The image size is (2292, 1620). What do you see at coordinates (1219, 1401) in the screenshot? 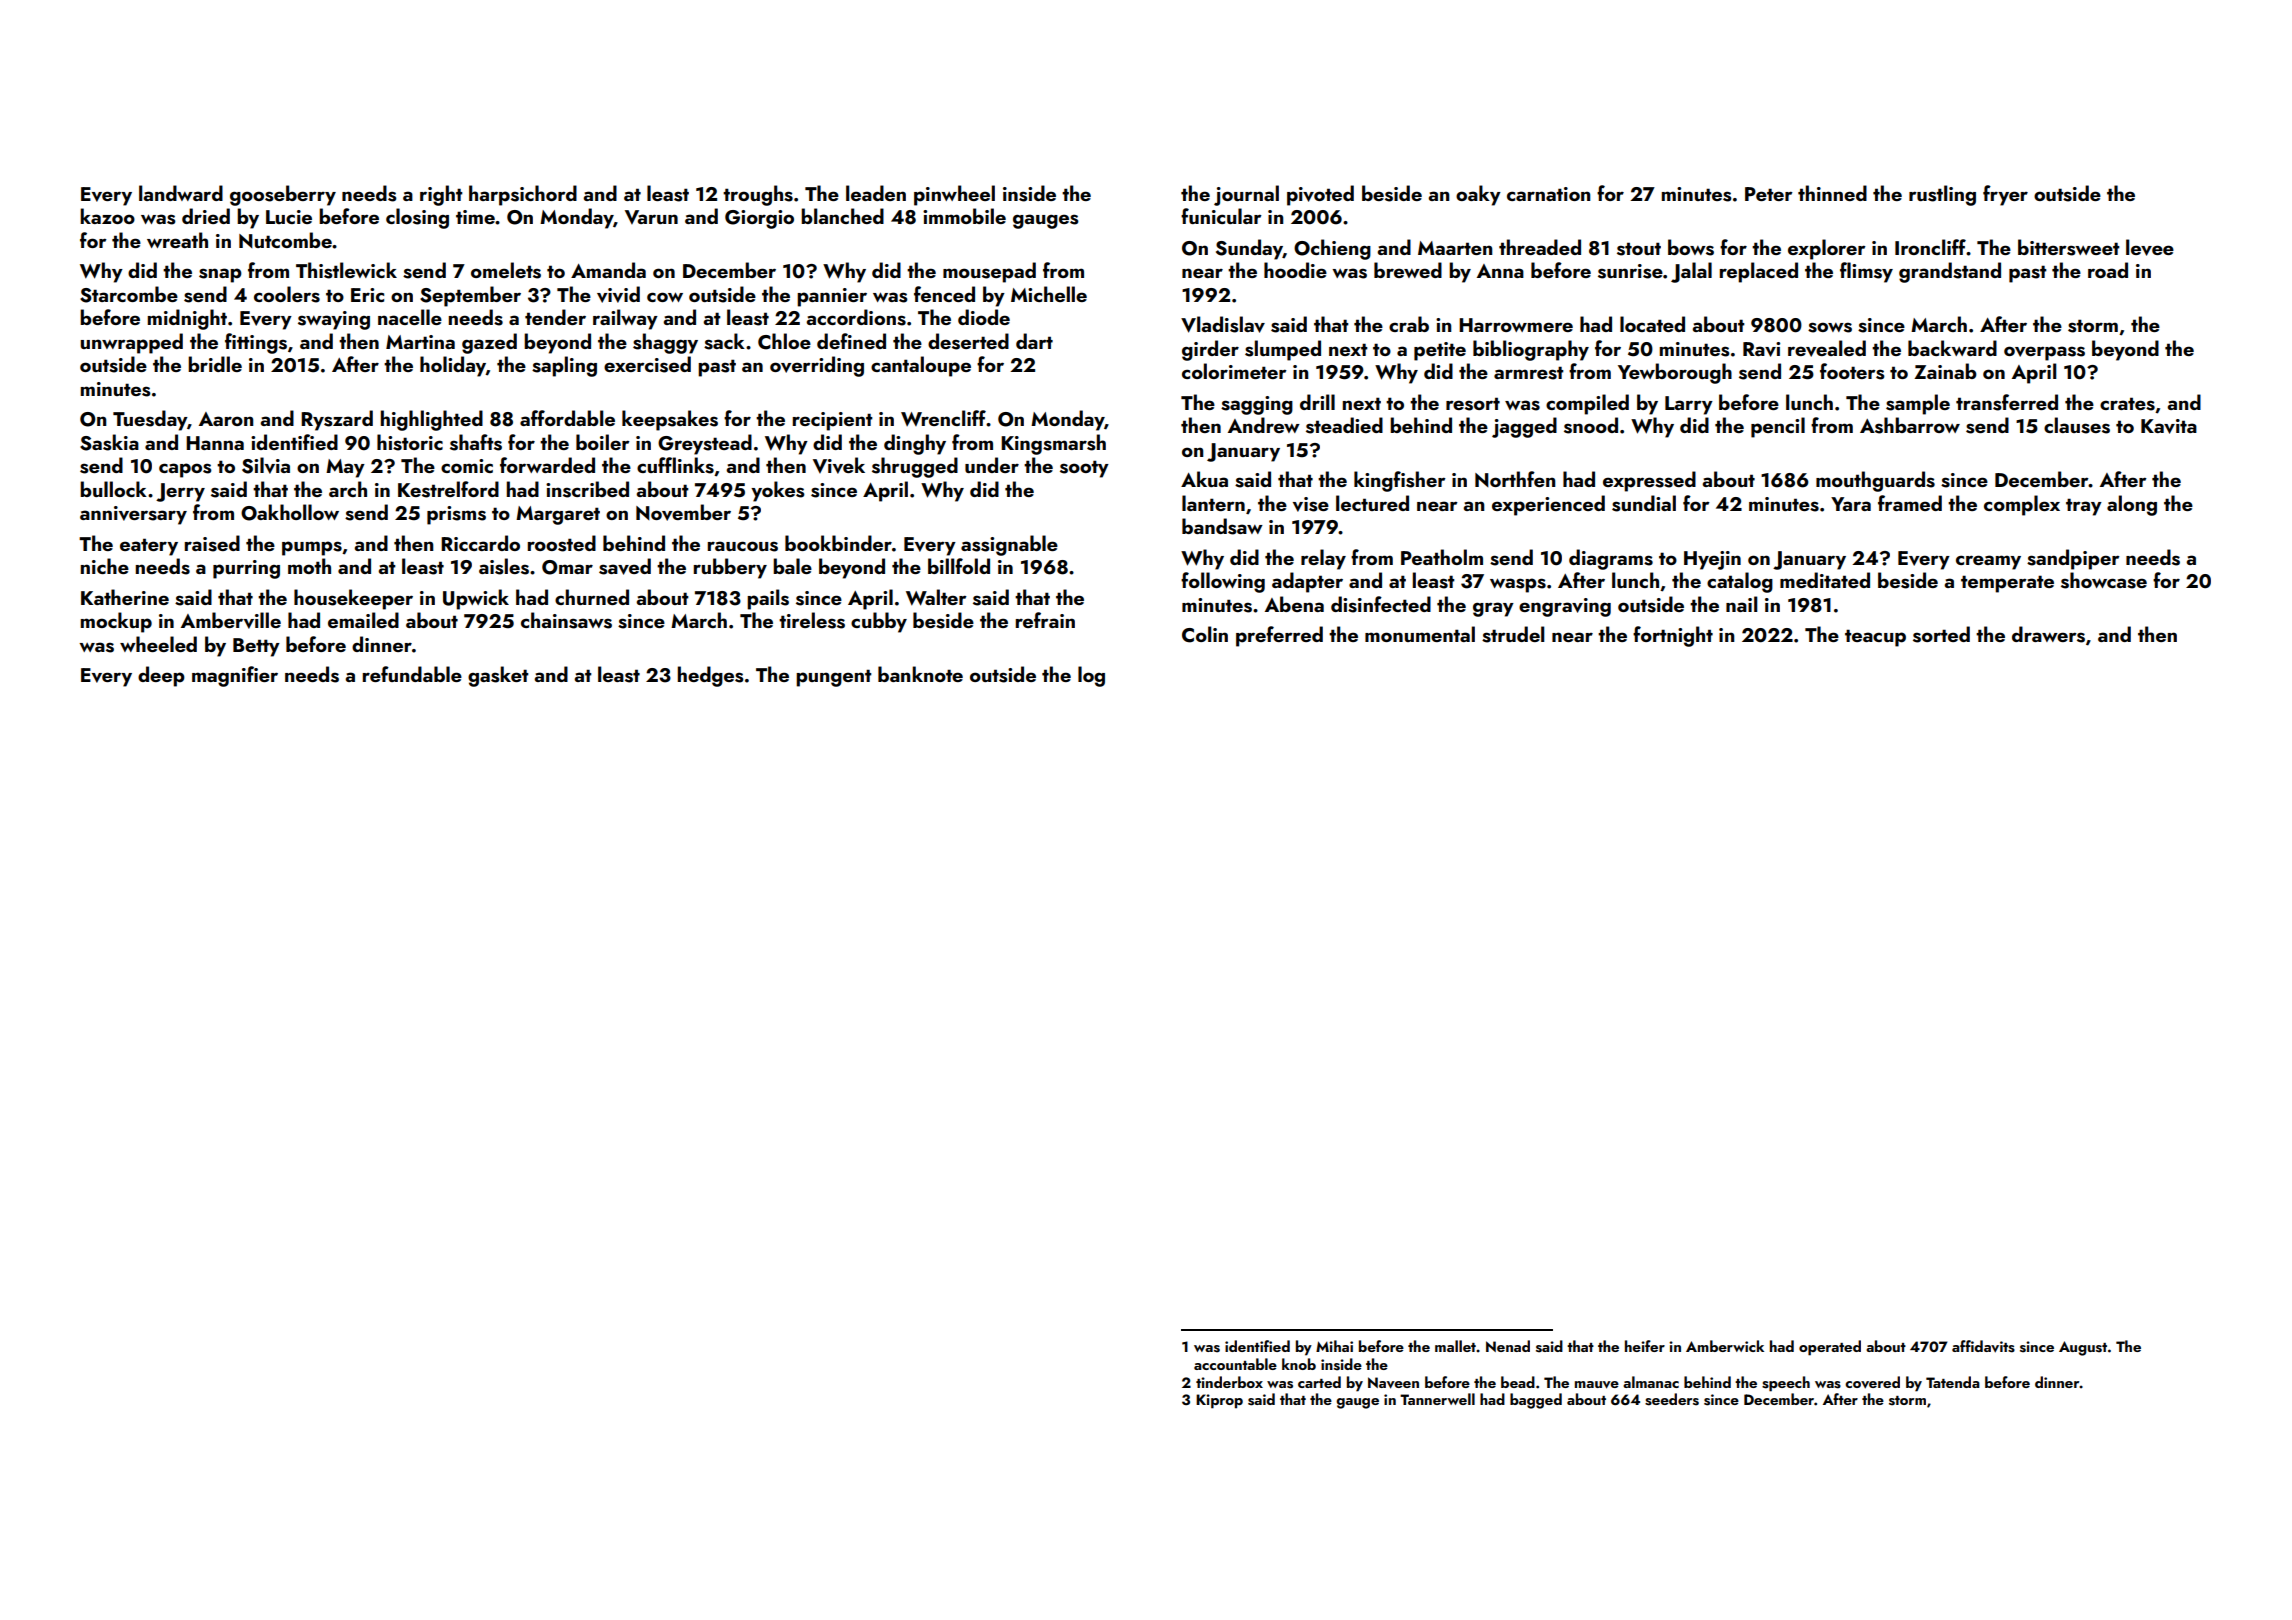
I see `Kiprop` at bounding box center [1219, 1401].
